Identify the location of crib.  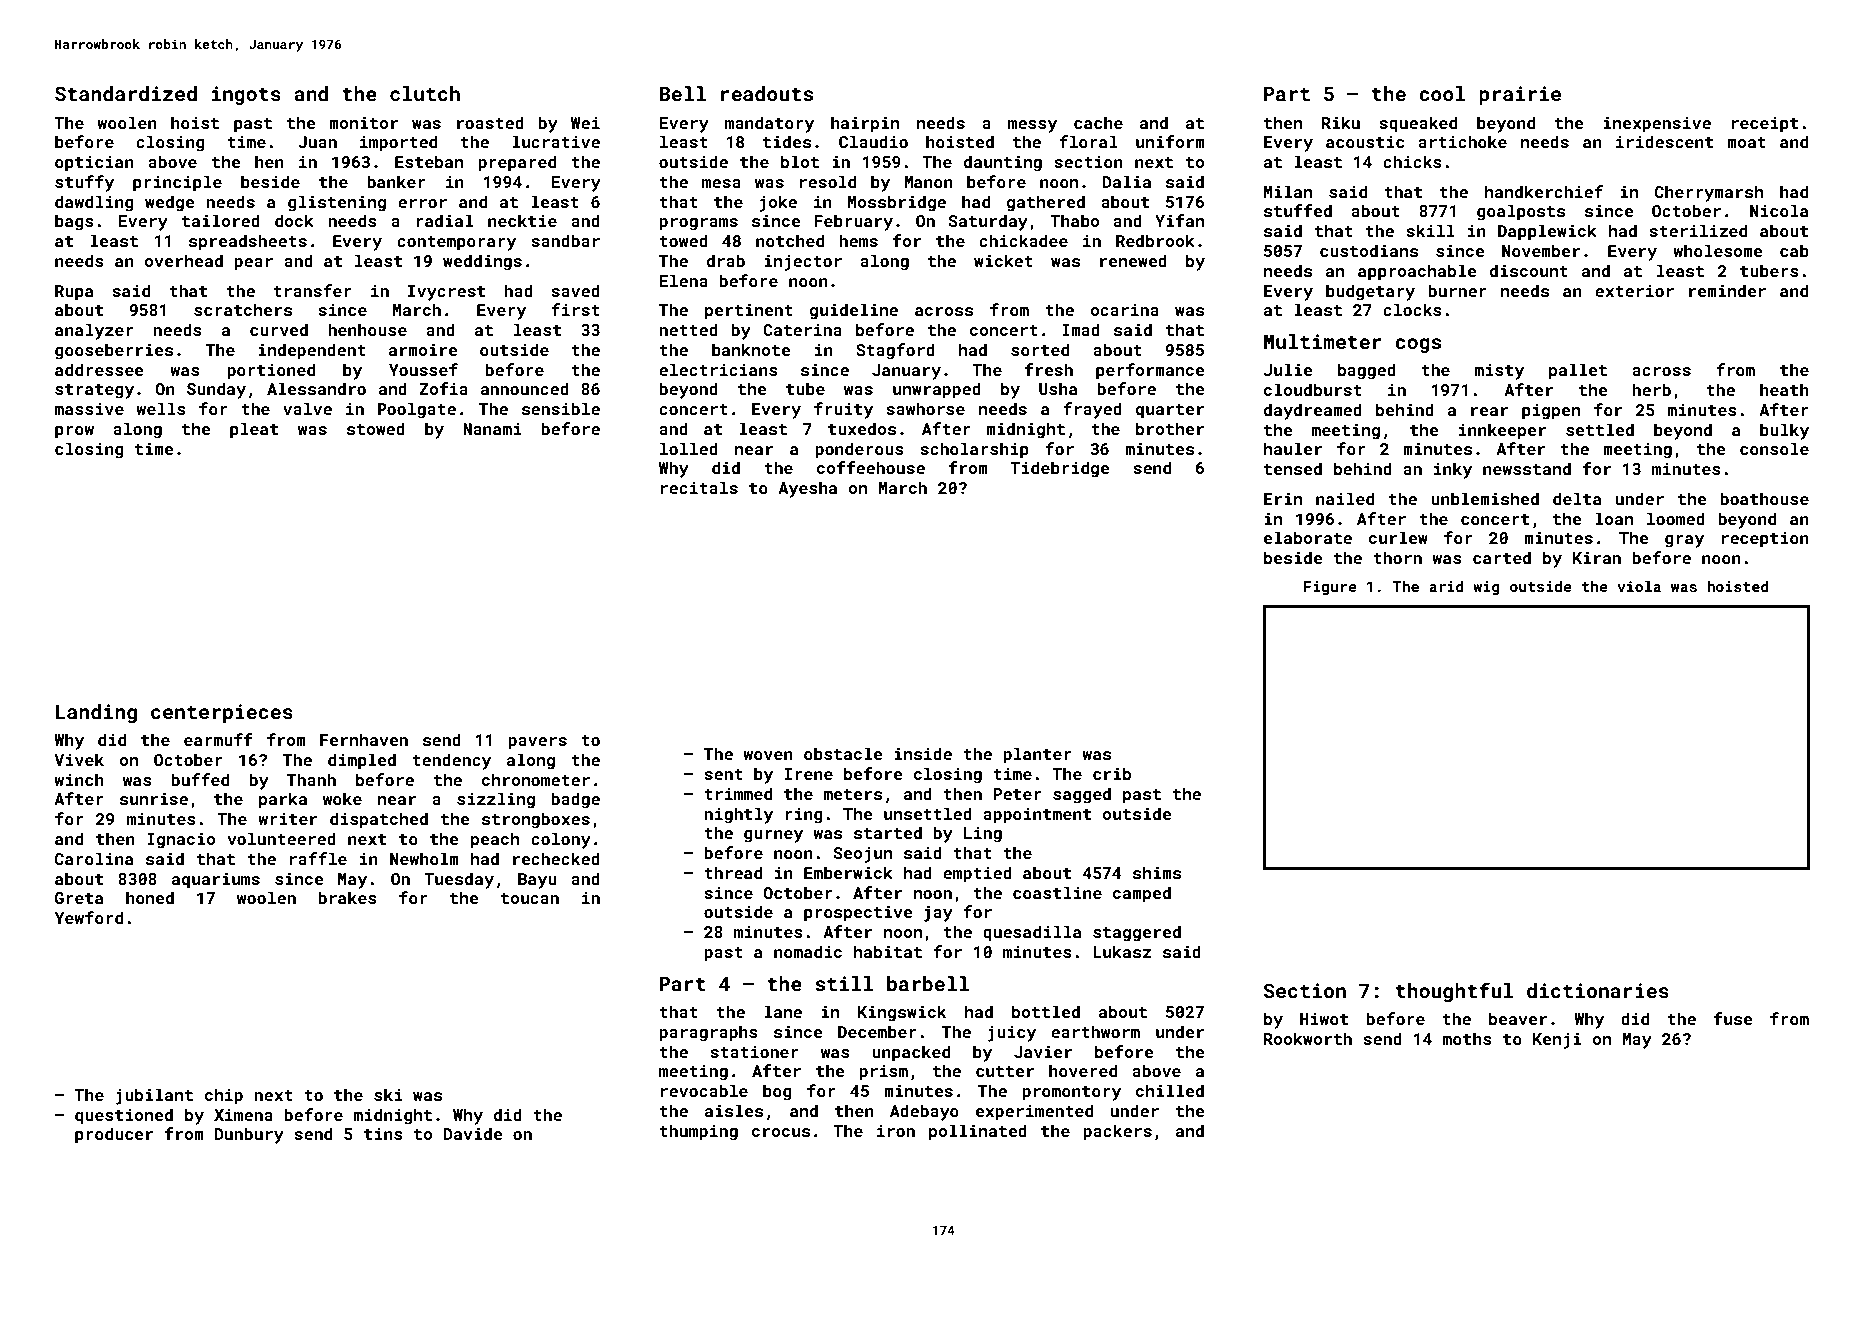
(1112, 773).
